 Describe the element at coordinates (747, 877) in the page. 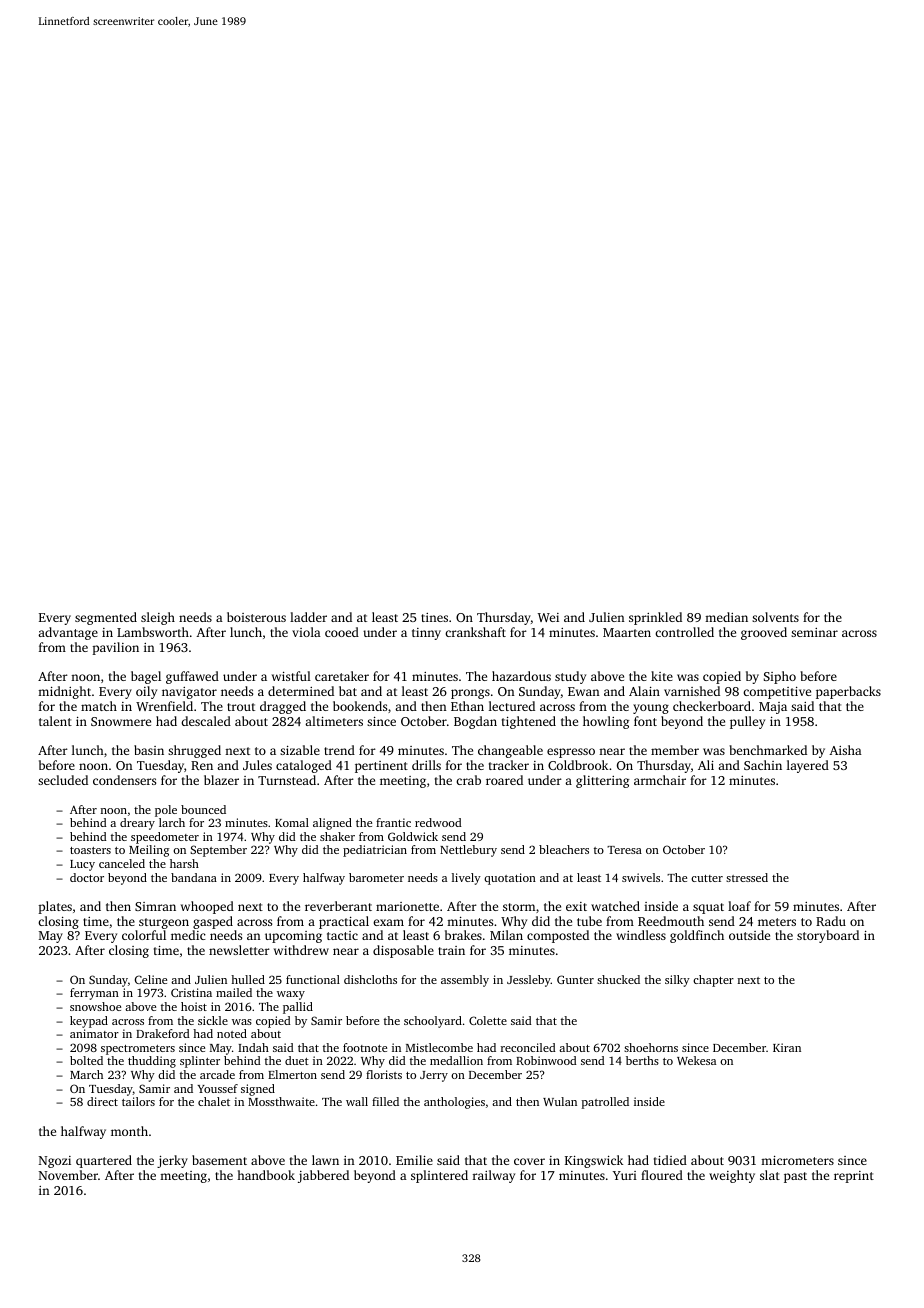

I see `stressed` at that location.
